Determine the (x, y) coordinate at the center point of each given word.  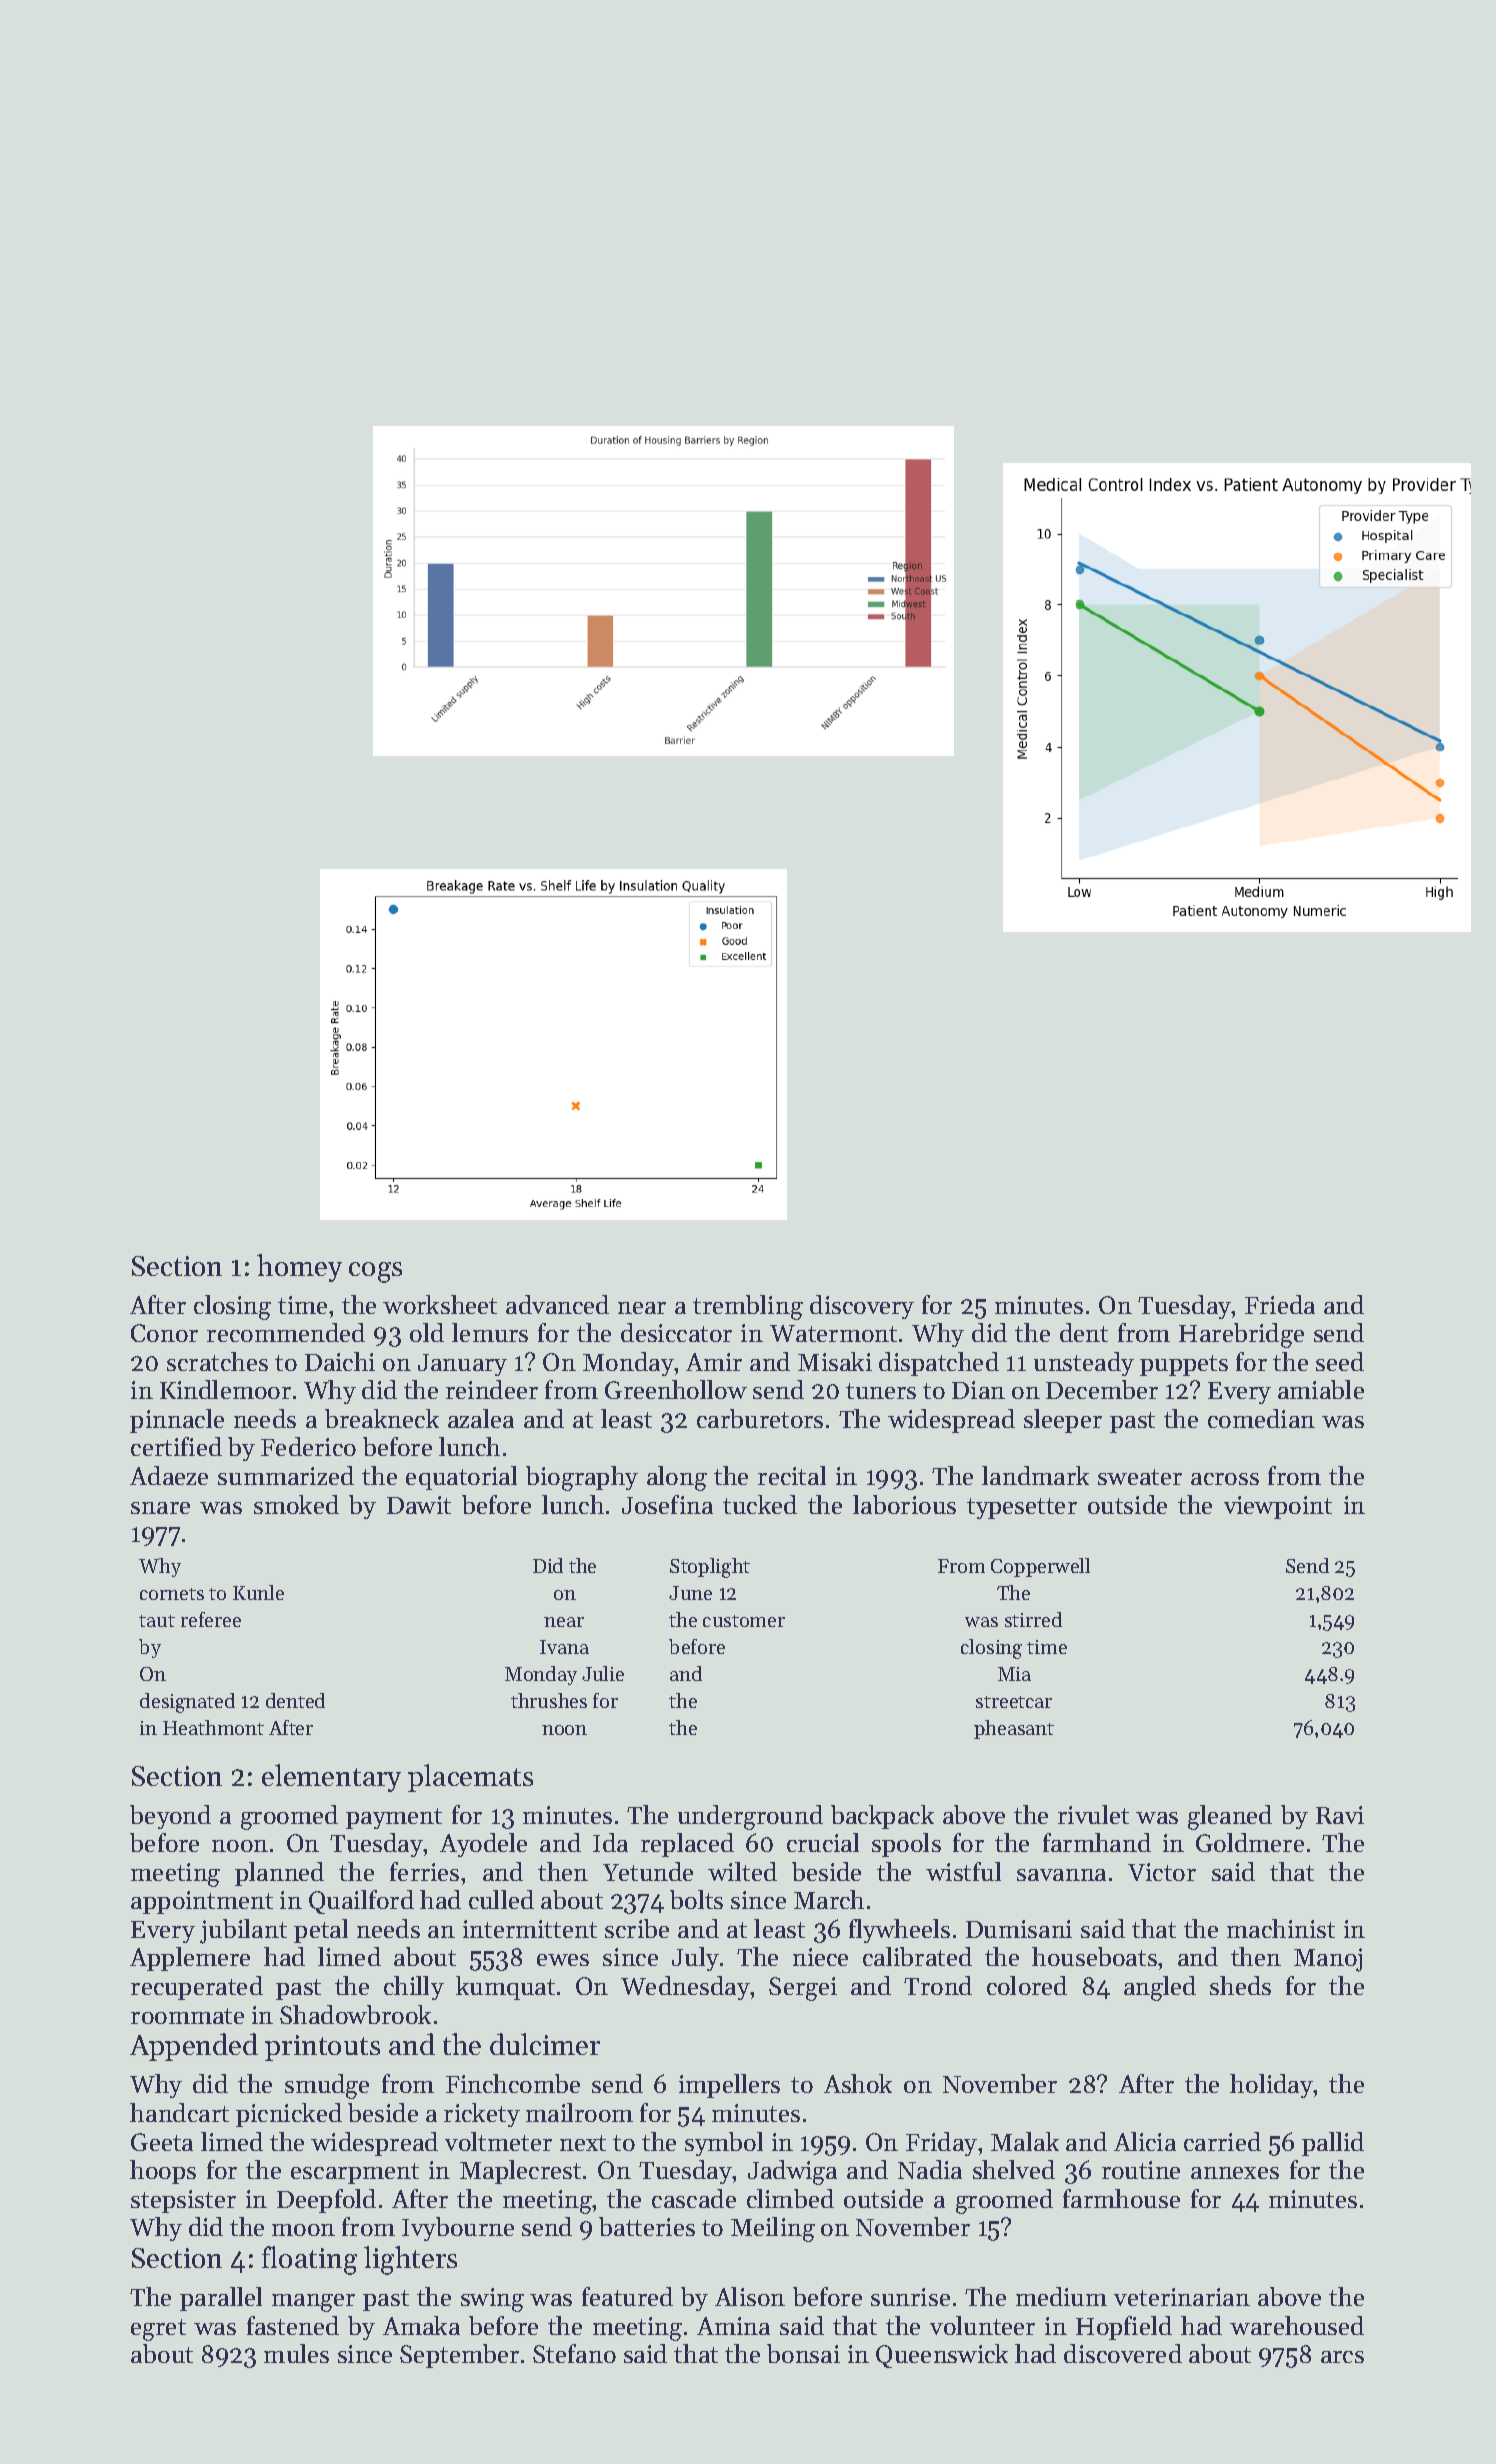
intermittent (530, 1929)
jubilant (243, 1931)
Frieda (1280, 1304)
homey (299, 1268)
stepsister (183, 2201)
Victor (1162, 1872)
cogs (375, 1272)
